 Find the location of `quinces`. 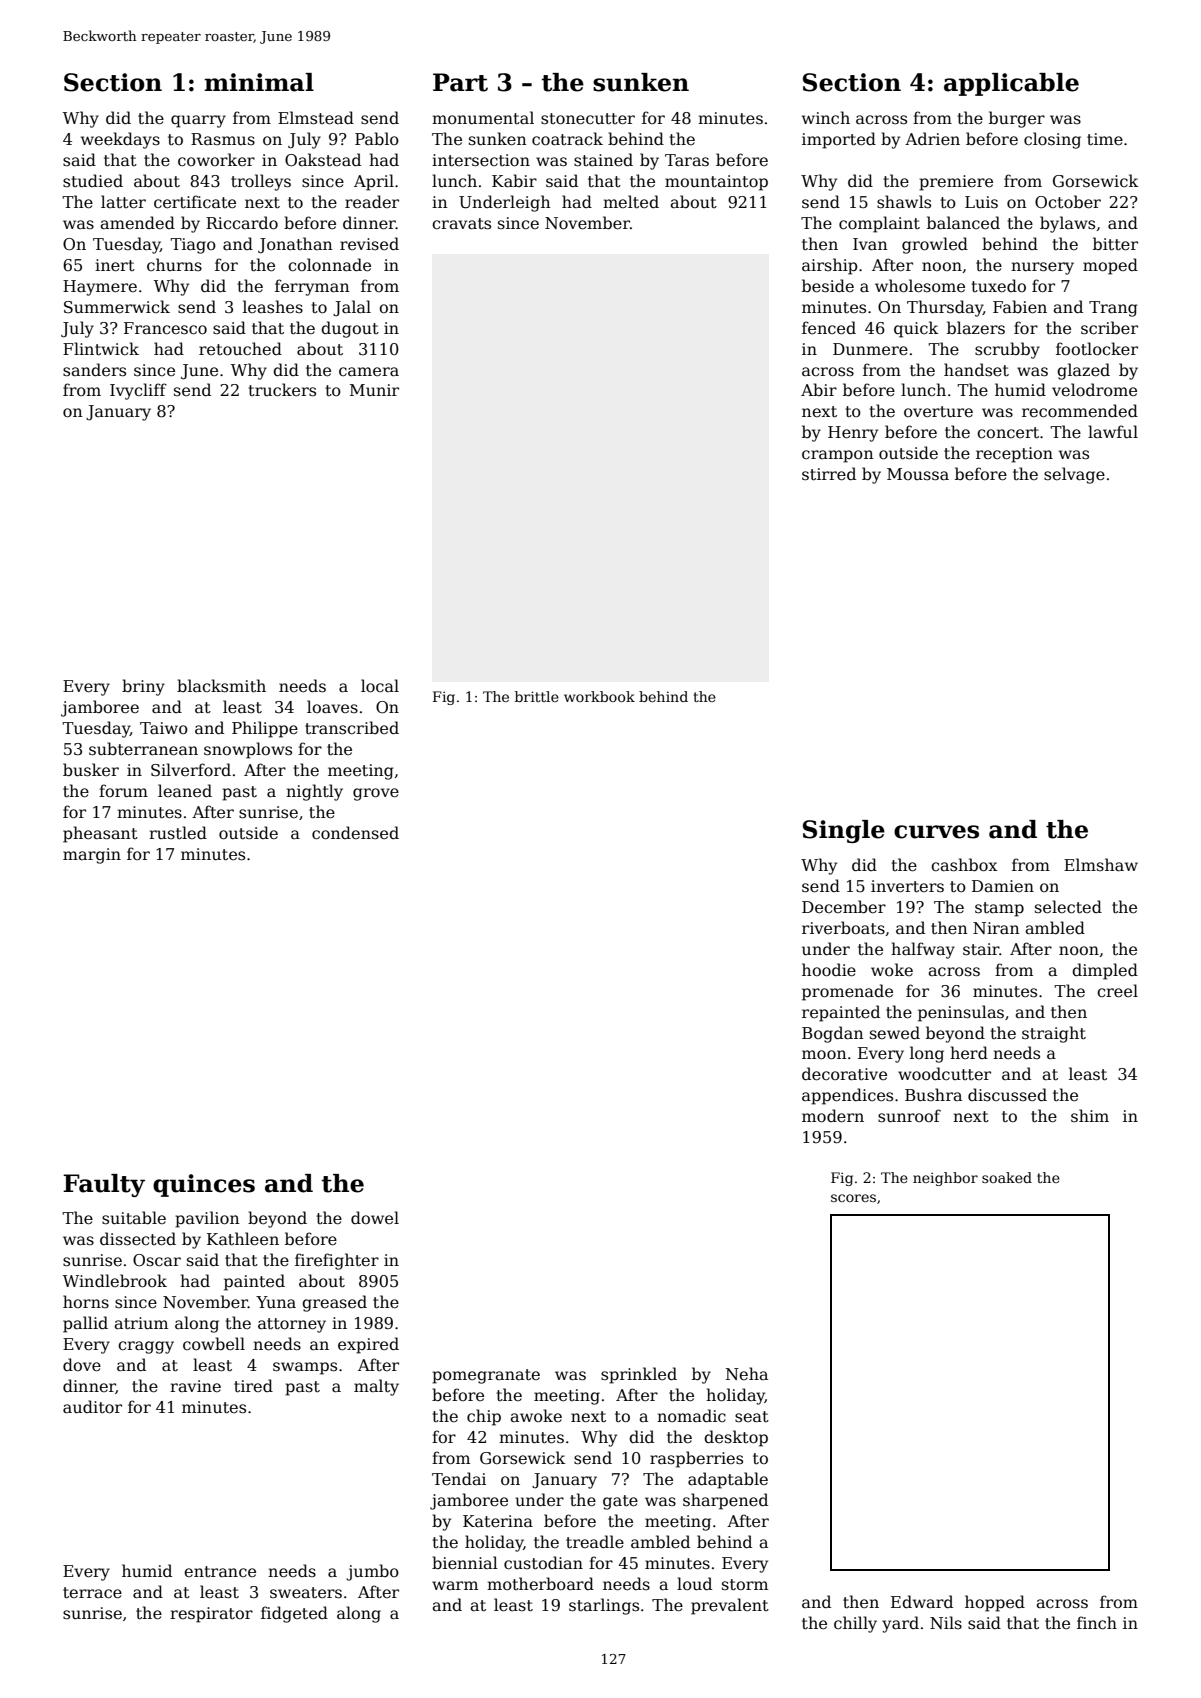

quinces is located at coordinates (204, 1185).
